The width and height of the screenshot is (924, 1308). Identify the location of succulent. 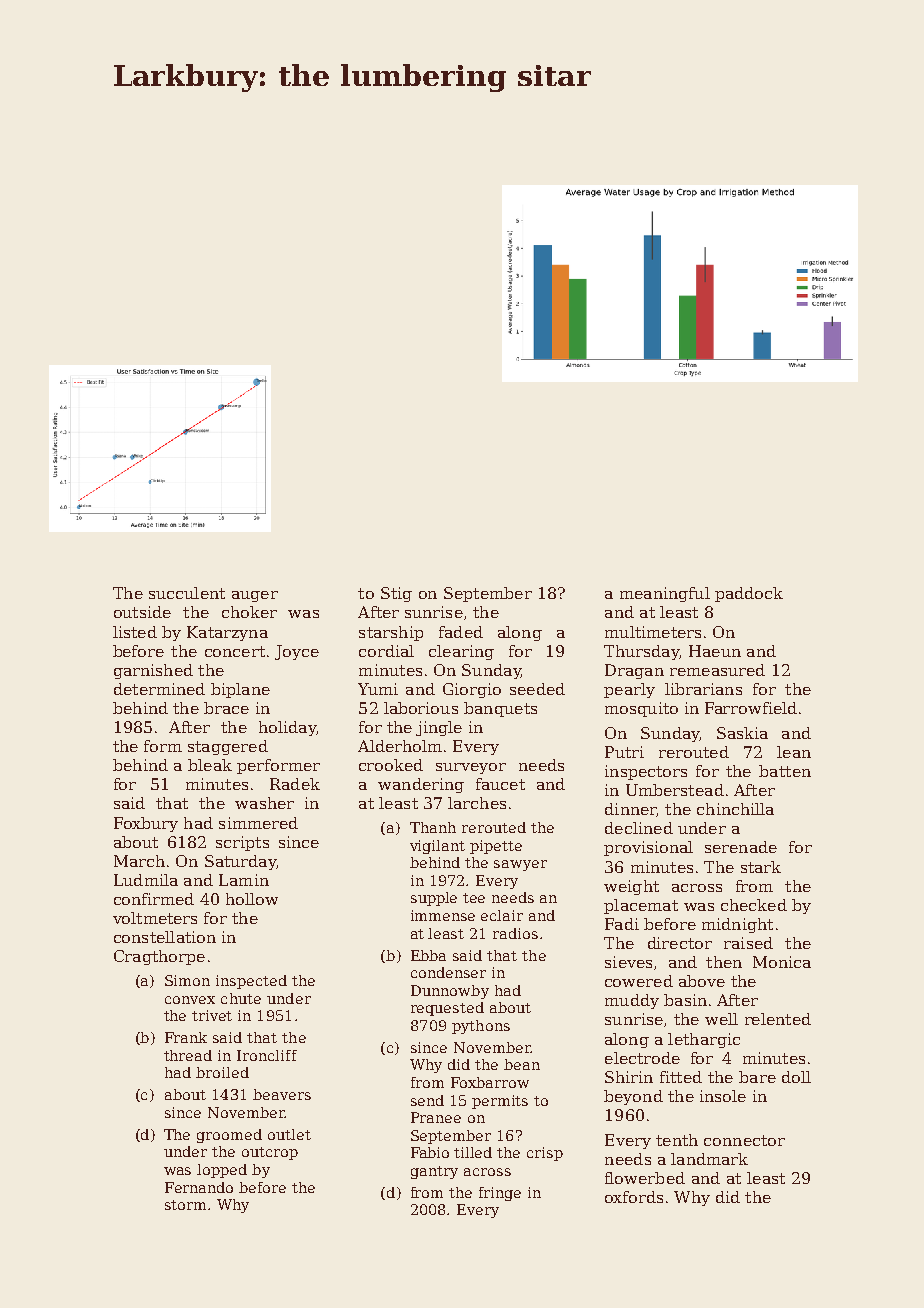
(187, 593).
